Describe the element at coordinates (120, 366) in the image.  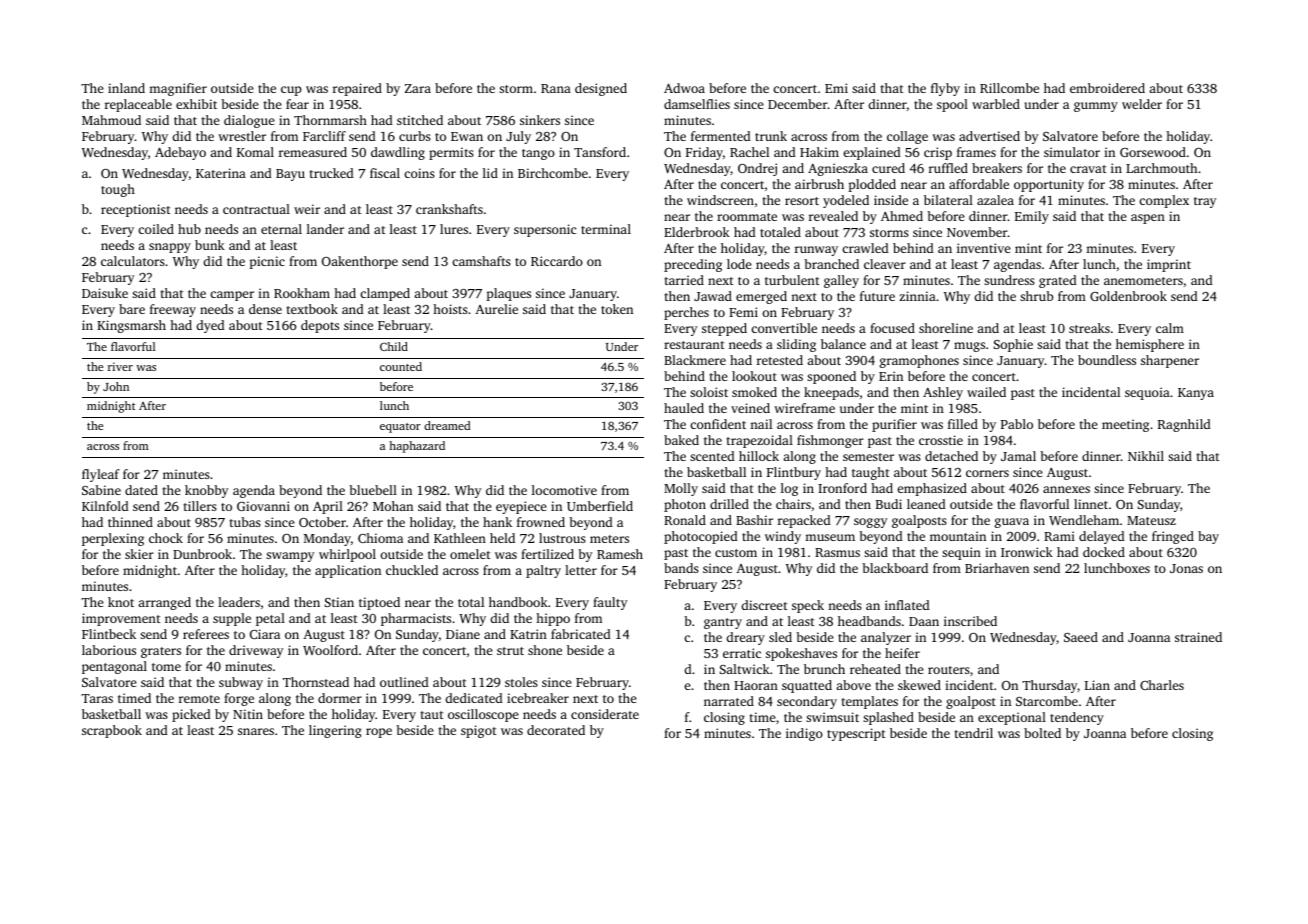
I see `river` at that location.
